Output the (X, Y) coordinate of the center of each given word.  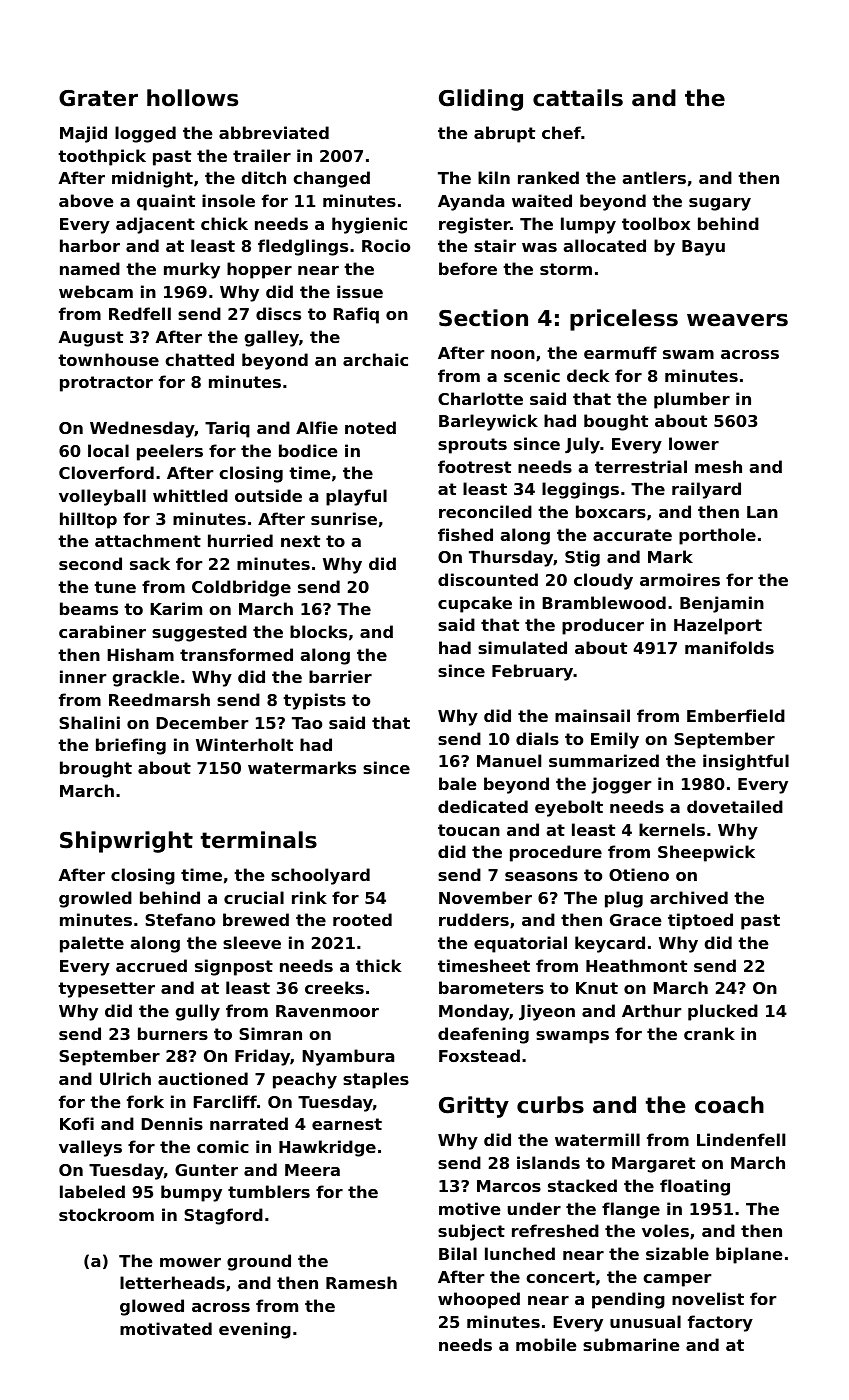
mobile (546, 1344)
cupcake (475, 604)
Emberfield (736, 715)
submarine (631, 1344)
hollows (192, 98)
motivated (166, 1328)
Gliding (481, 100)
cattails (578, 98)
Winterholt (244, 744)
